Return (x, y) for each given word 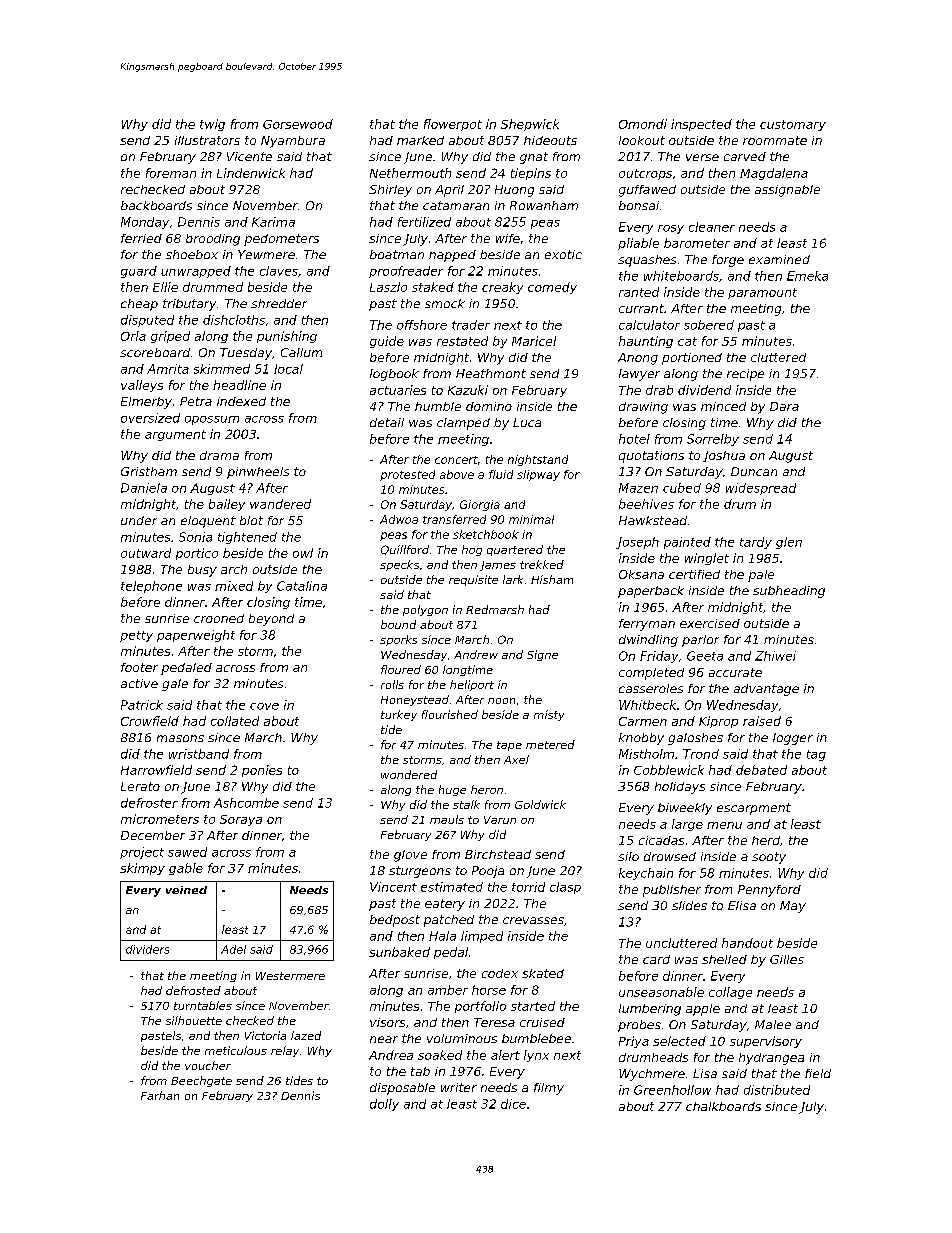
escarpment (754, 809)
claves (279, 271)
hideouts (550, 140)
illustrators (207, 140)
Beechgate (201, 1081)
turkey (399, 715)
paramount (762, 293)
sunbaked (399, 952)
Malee (773, 1024)
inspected (701, 125)
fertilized (424, 222)
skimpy (142, 869)
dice (513, 1104)
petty (136, 636)
